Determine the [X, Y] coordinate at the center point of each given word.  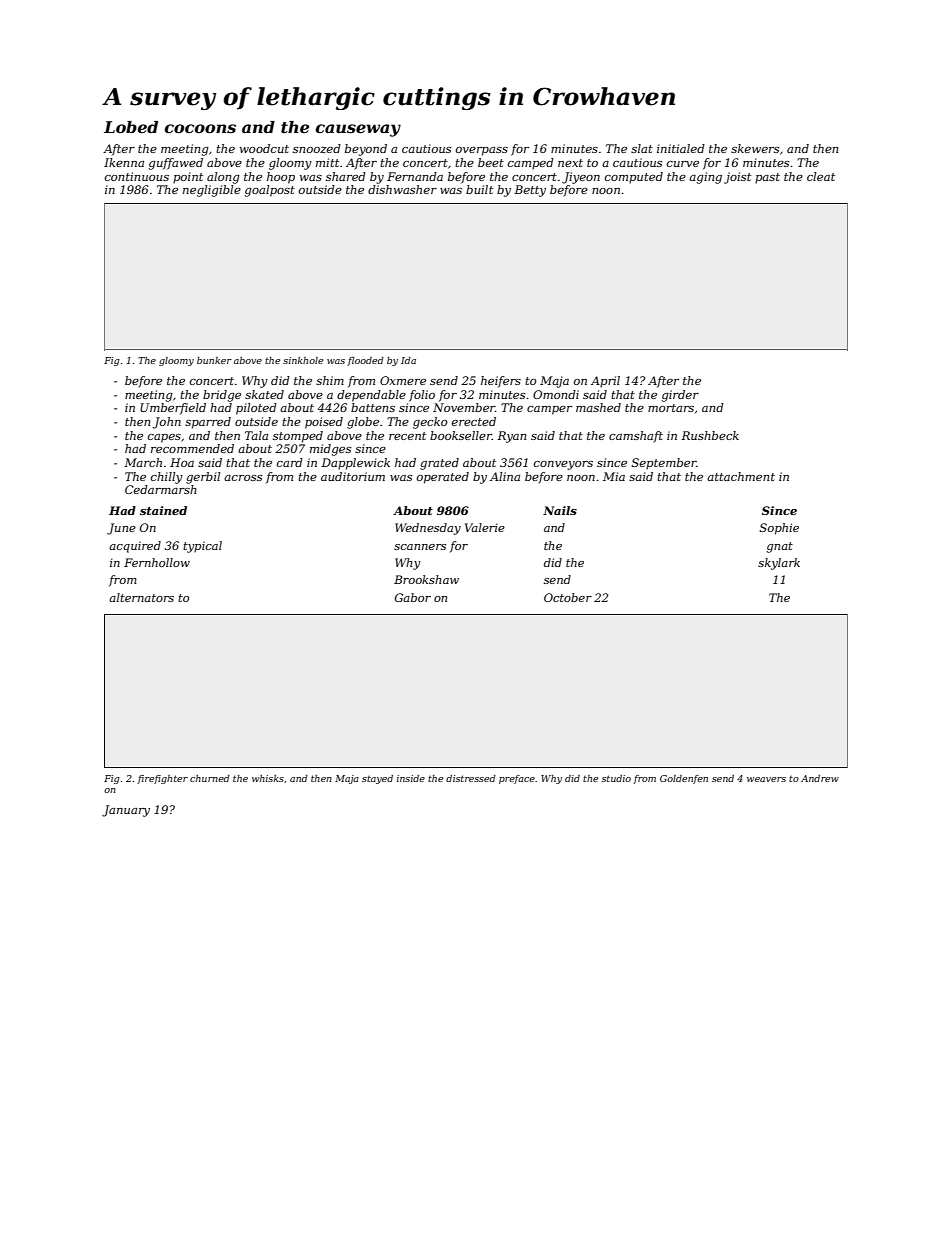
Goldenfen [684, 779]
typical [202, 547]
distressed [471, 778]
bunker [214, 360]
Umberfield [173, 409]
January [126, 811]
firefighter [162, 779]
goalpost [270, 191]
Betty [530, 191]
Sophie [779, 529]
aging [705, 178]
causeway [358, 130]
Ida [408, 360]
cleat [821, 176]
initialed [681, 148]
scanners [420, 547]
